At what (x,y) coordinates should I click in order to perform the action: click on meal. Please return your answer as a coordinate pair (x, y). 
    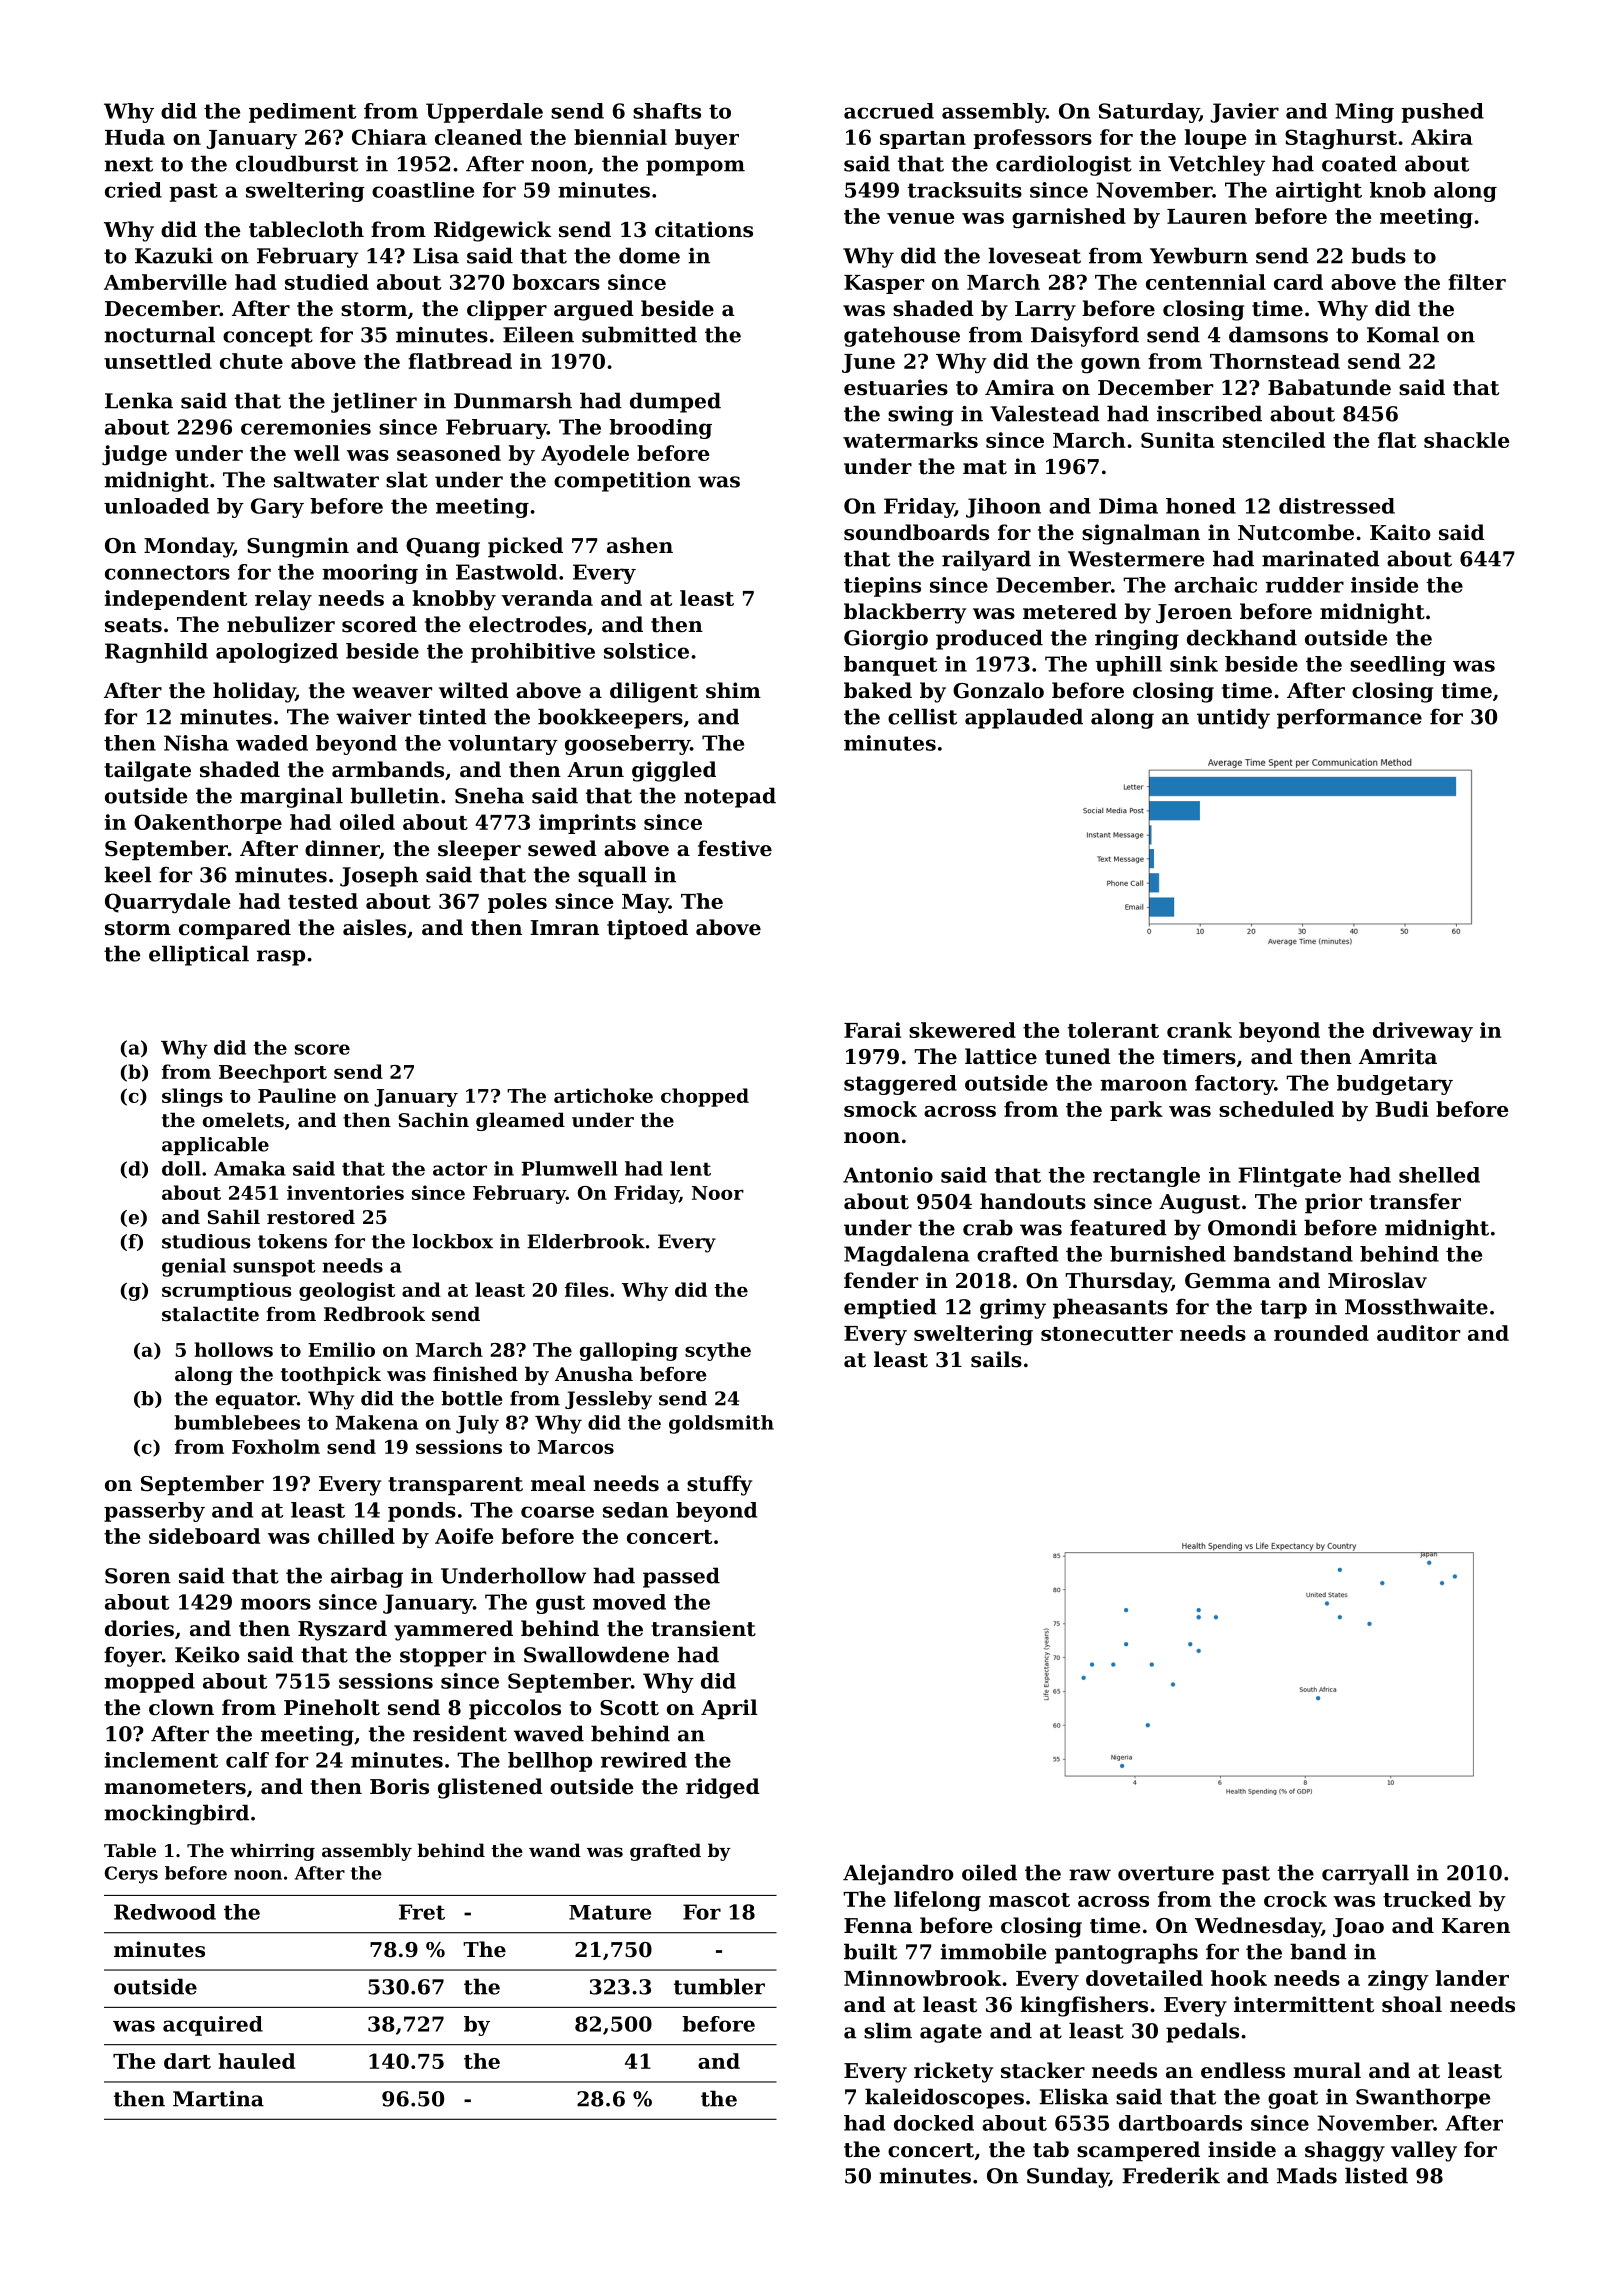
    Looking at the image, I should click on (558, 1483).
